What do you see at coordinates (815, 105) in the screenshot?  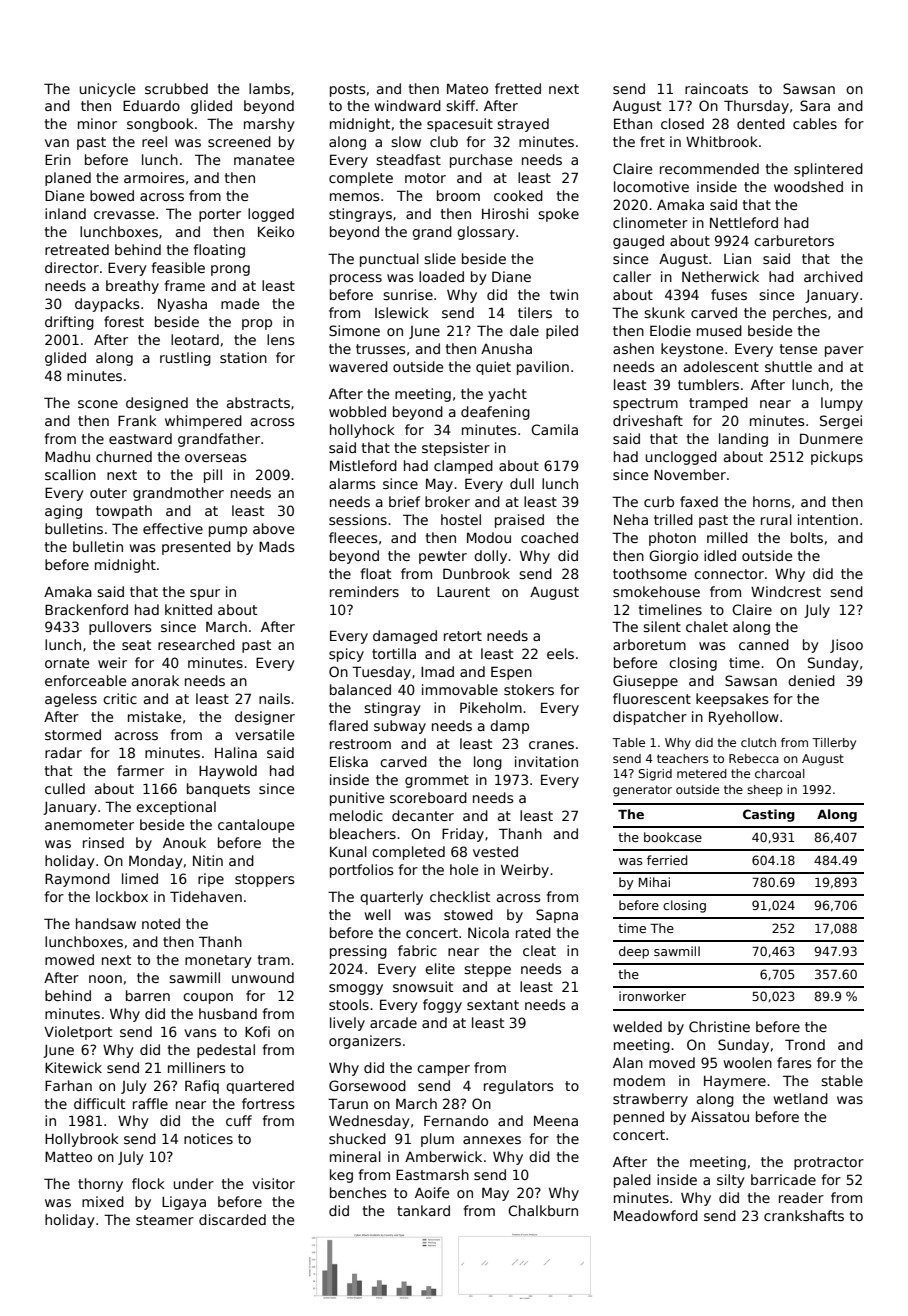 I see `Sara` at bounding box center [815, 105].
